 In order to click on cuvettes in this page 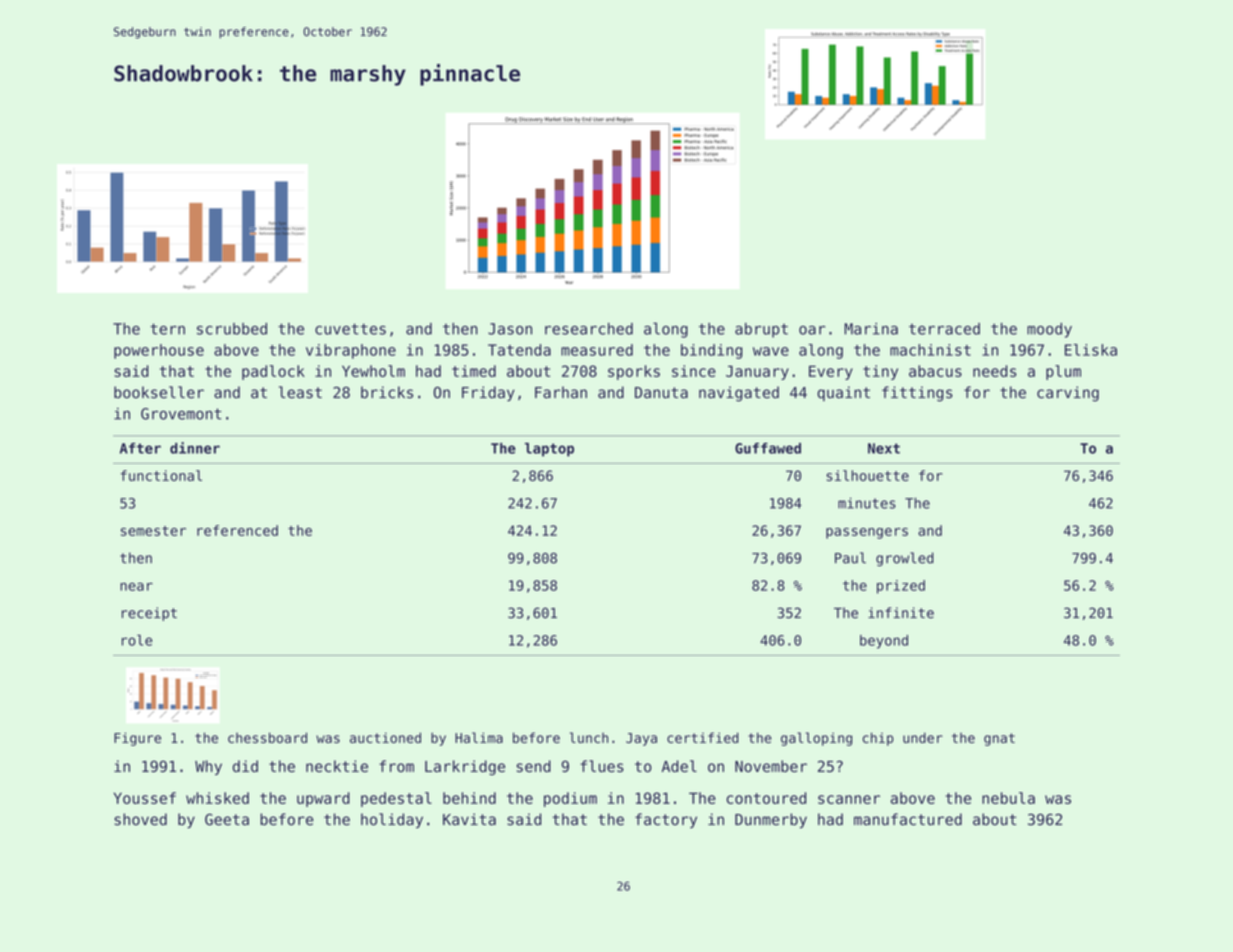, I will do `click(350, 329)`.
